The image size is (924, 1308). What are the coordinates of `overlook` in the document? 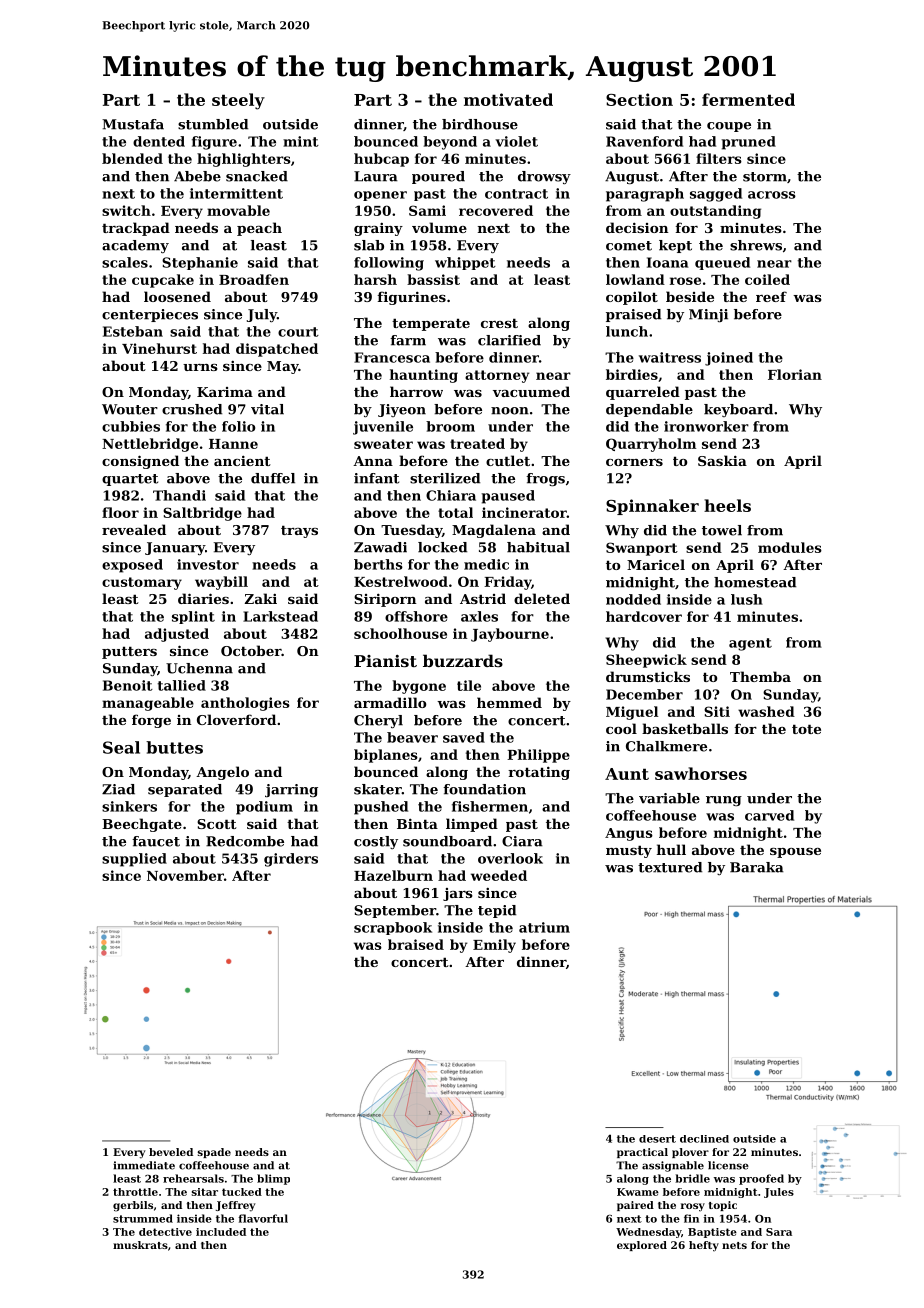 It's located at (510, 858).
